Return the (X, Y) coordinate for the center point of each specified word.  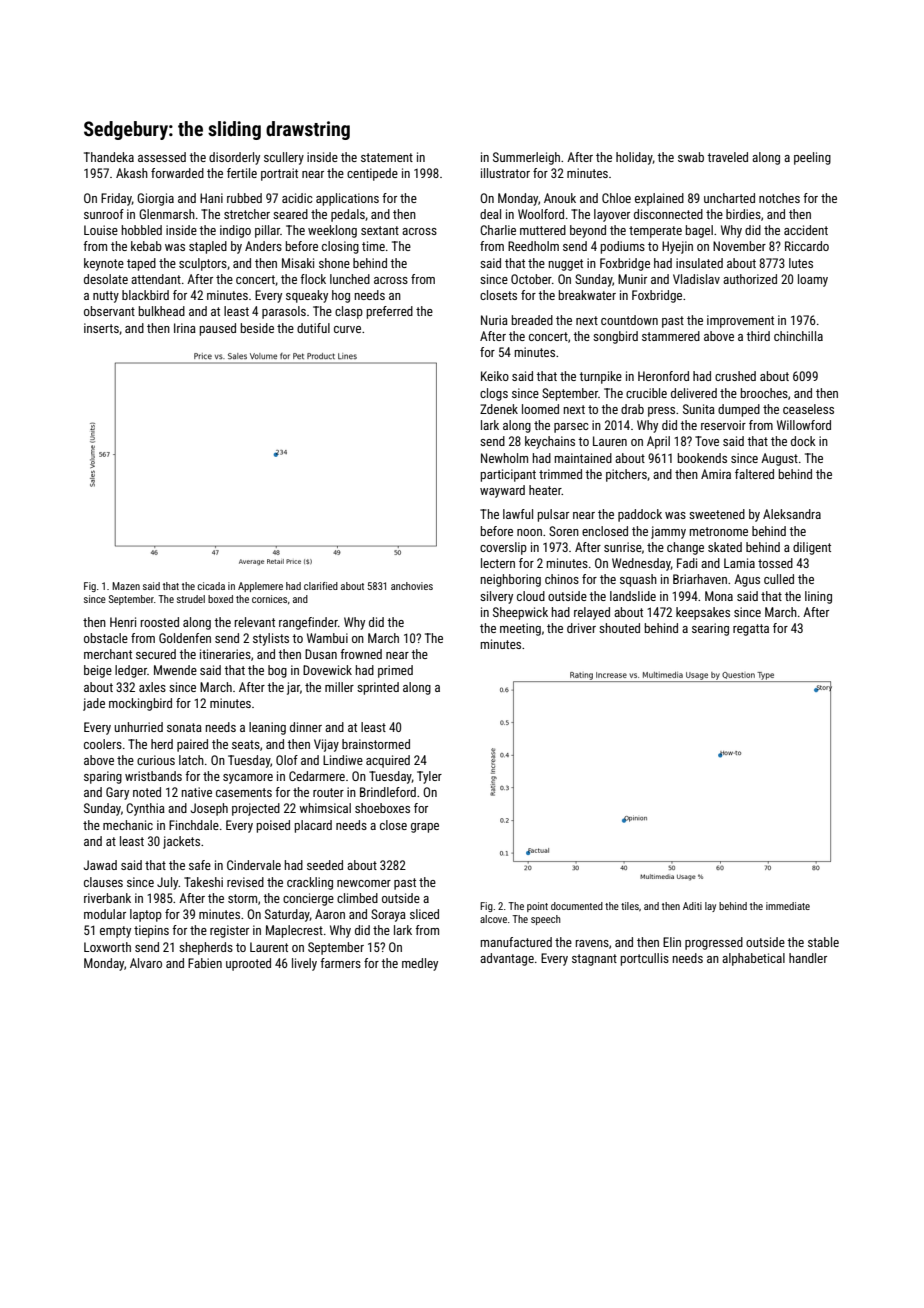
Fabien (205, 963)
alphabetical (753, 959)
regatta (751, 630)
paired (192, 745)
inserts (101, 328)
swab (691, 157)
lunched (350, 279)
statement (387, 157)
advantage (507, 959)
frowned (361, 654)
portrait (279, 174)
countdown (629, 320)
